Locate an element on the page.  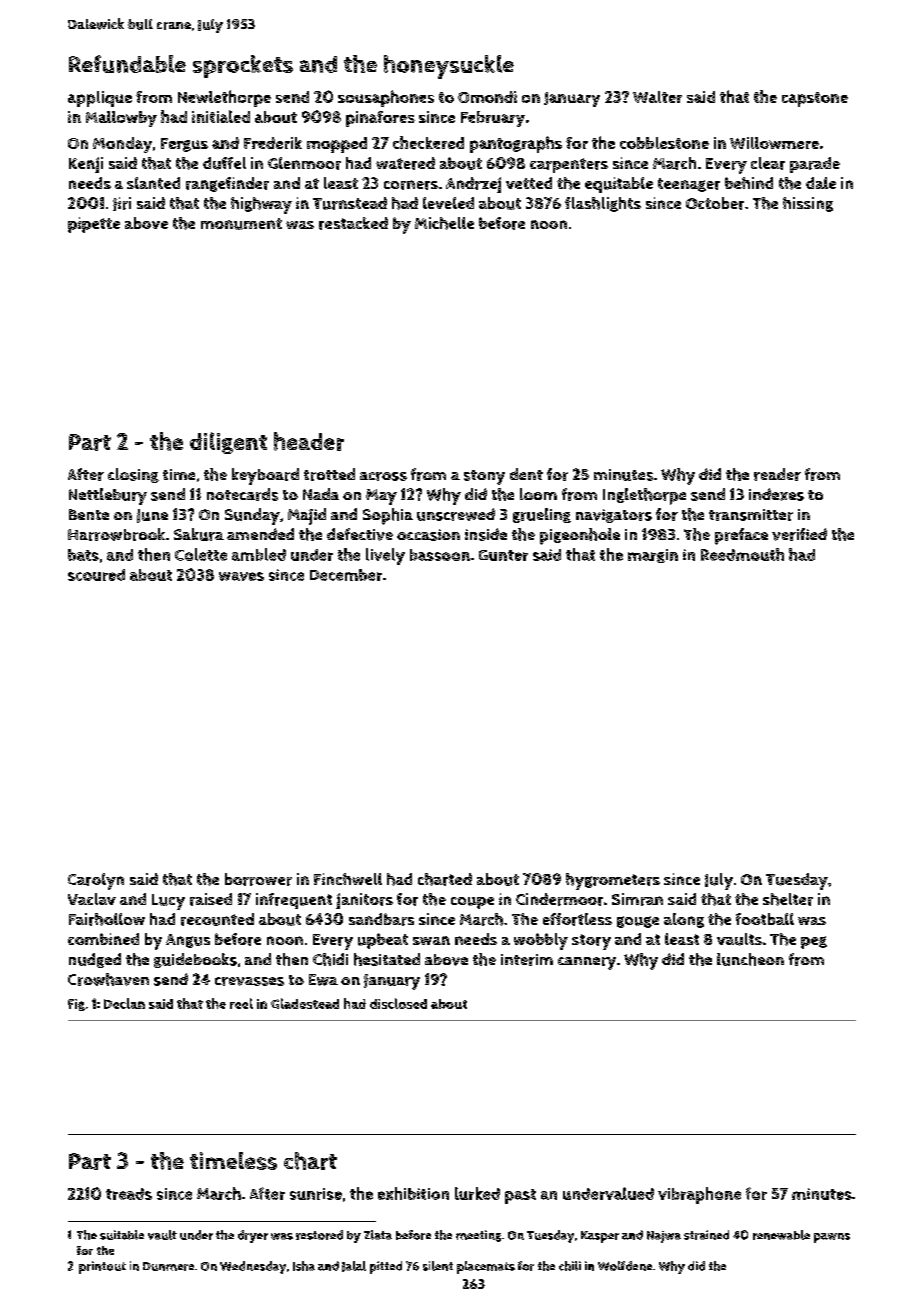
carpenters is located at coordinates (569, 165).
